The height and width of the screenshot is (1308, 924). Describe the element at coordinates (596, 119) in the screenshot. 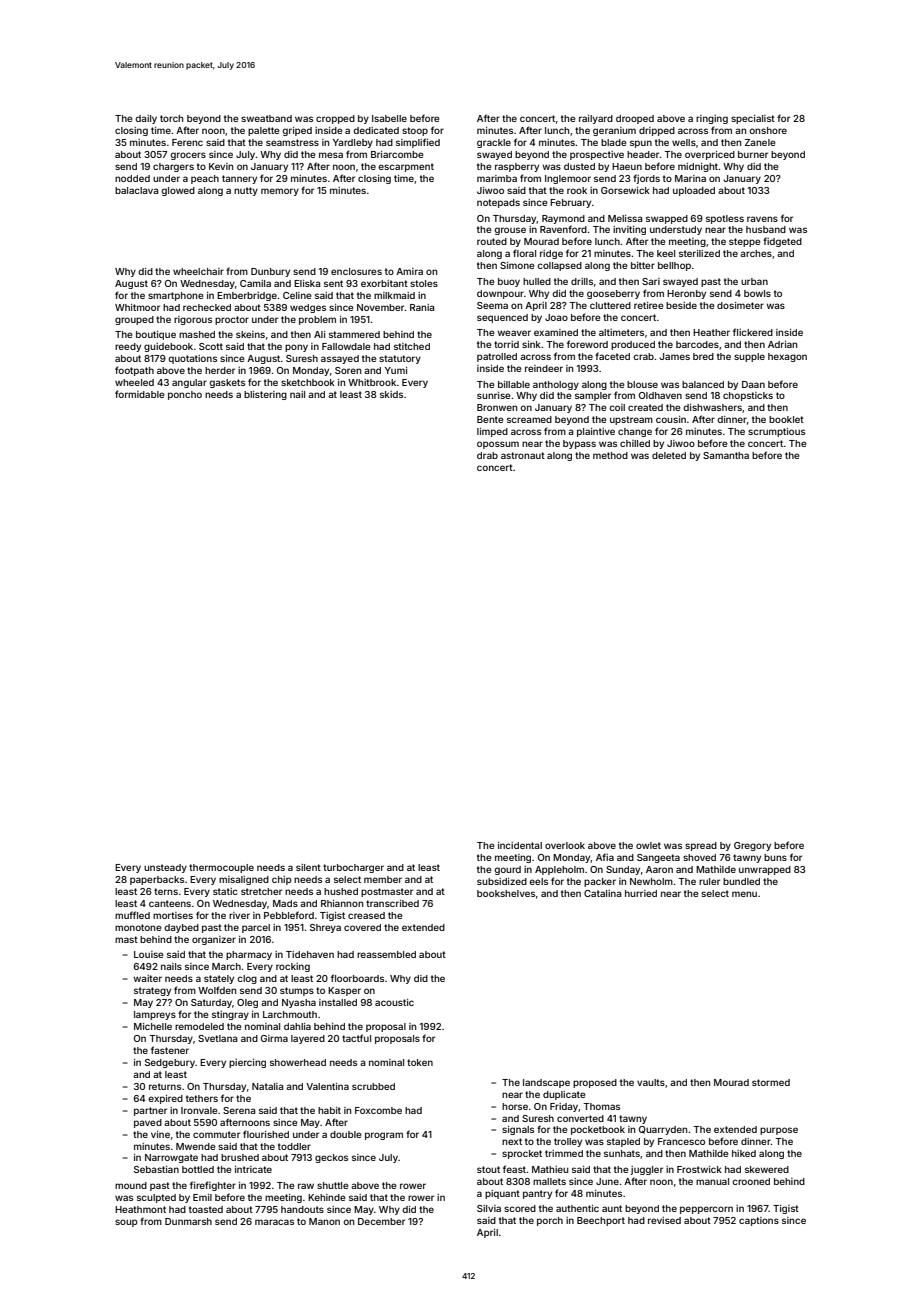

I see `railyard` at that location.
